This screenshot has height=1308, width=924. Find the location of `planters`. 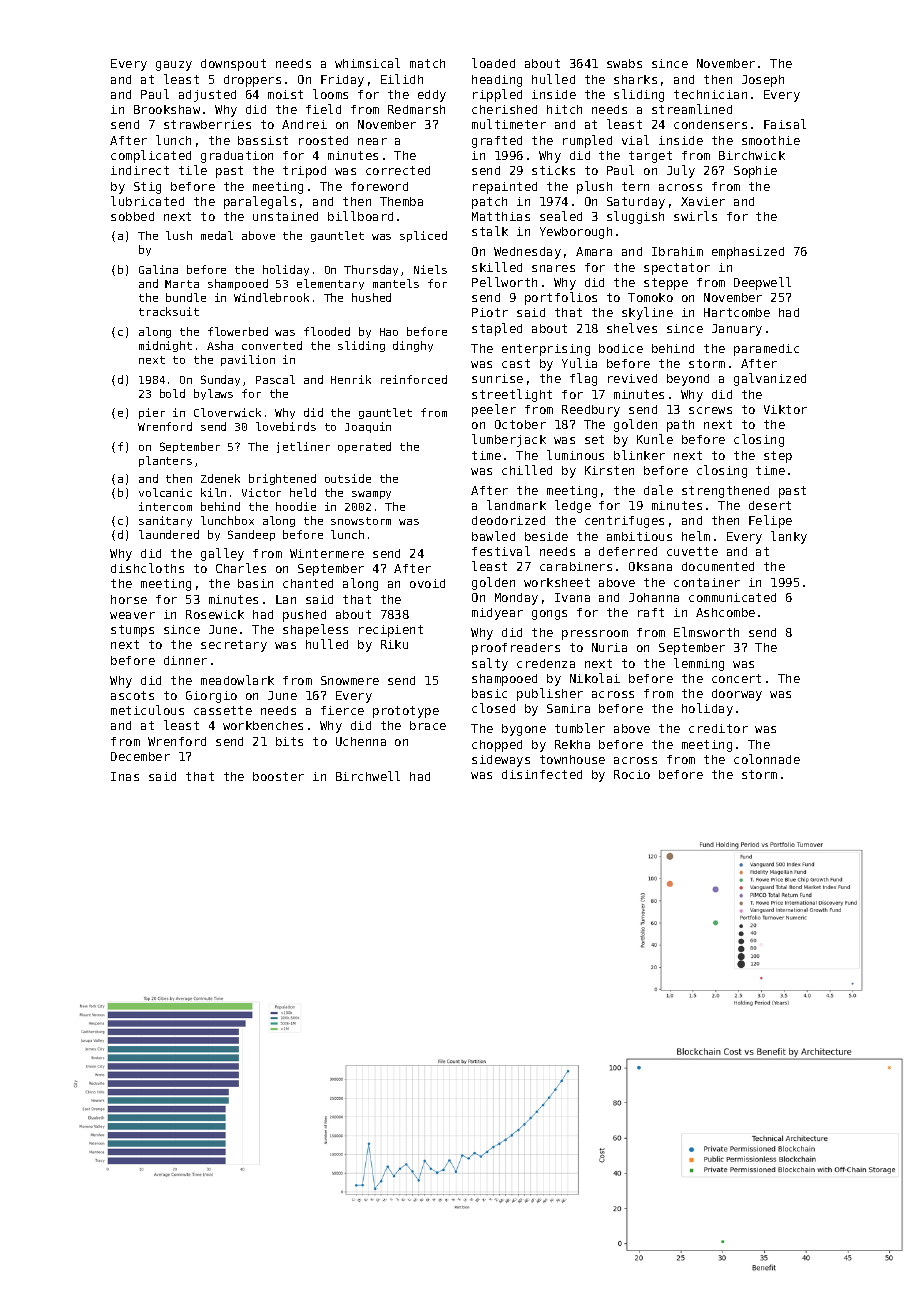

planters is located at coordinates (165, 461).
